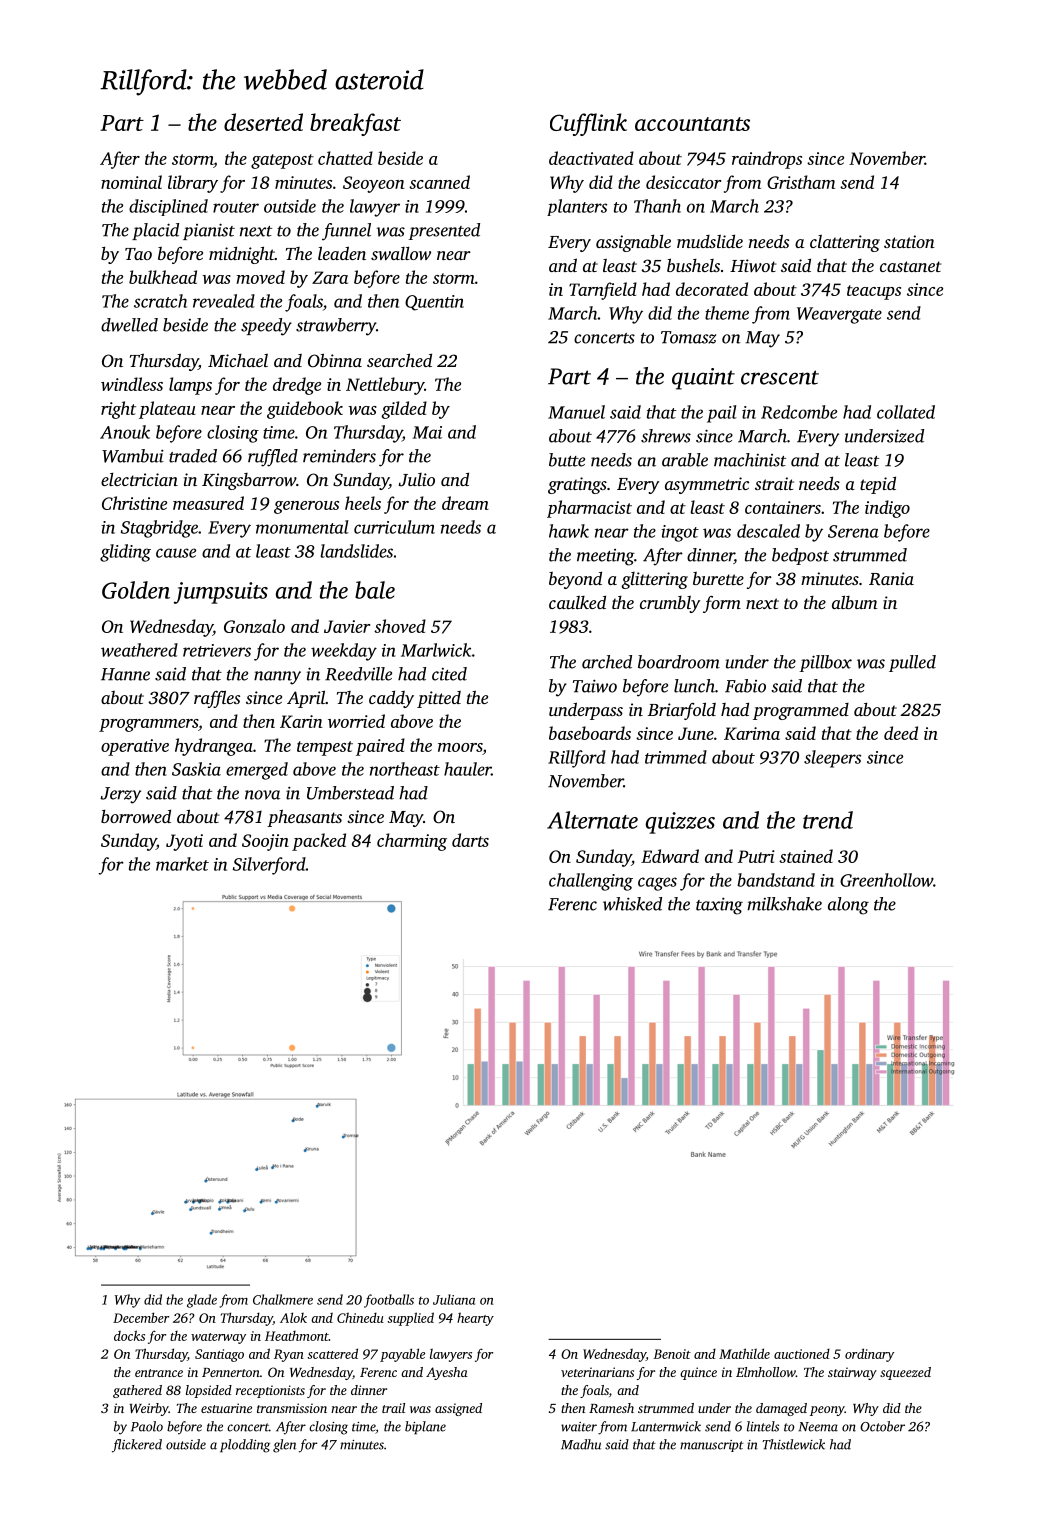 This screenshot has height=1514, width=1045. Describe the element at coordinates (839, 315) in the screenshot. I see `Weavergate` at that location.
